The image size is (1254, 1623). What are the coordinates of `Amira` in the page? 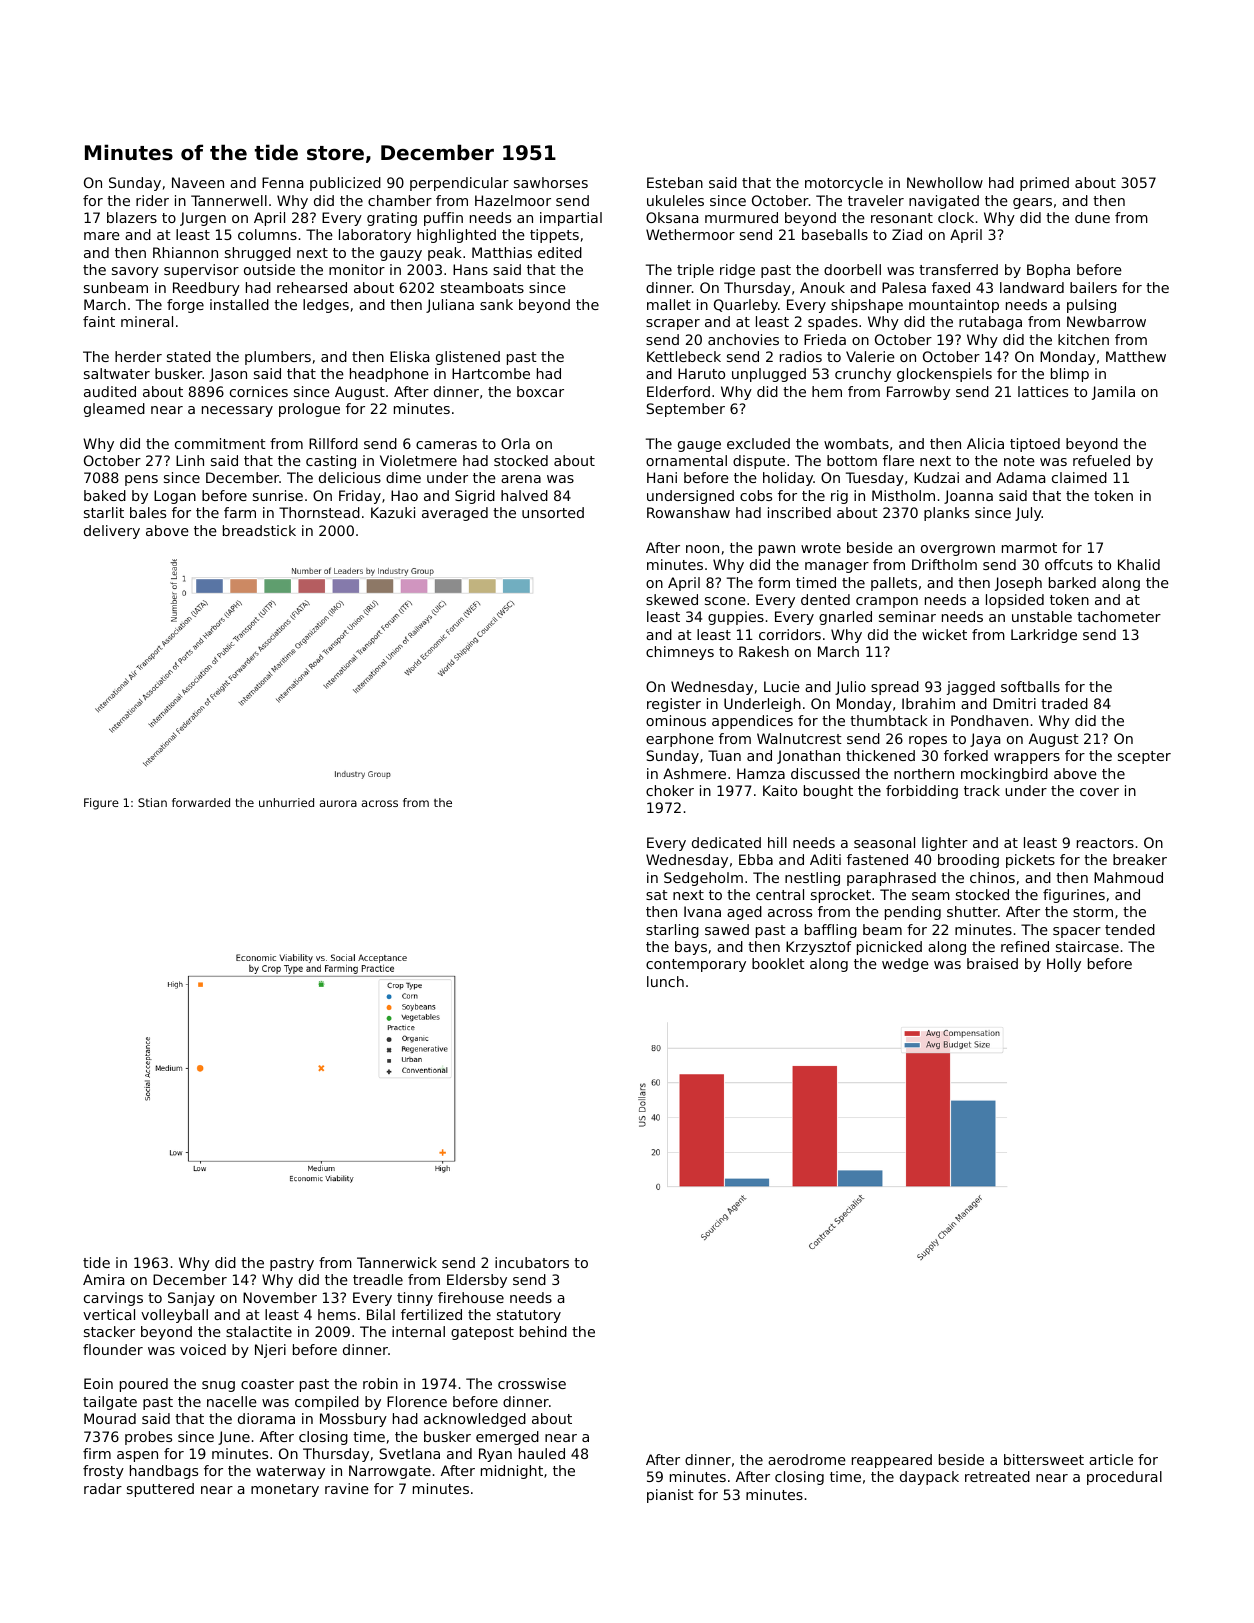 It's located at (103, 1279).
